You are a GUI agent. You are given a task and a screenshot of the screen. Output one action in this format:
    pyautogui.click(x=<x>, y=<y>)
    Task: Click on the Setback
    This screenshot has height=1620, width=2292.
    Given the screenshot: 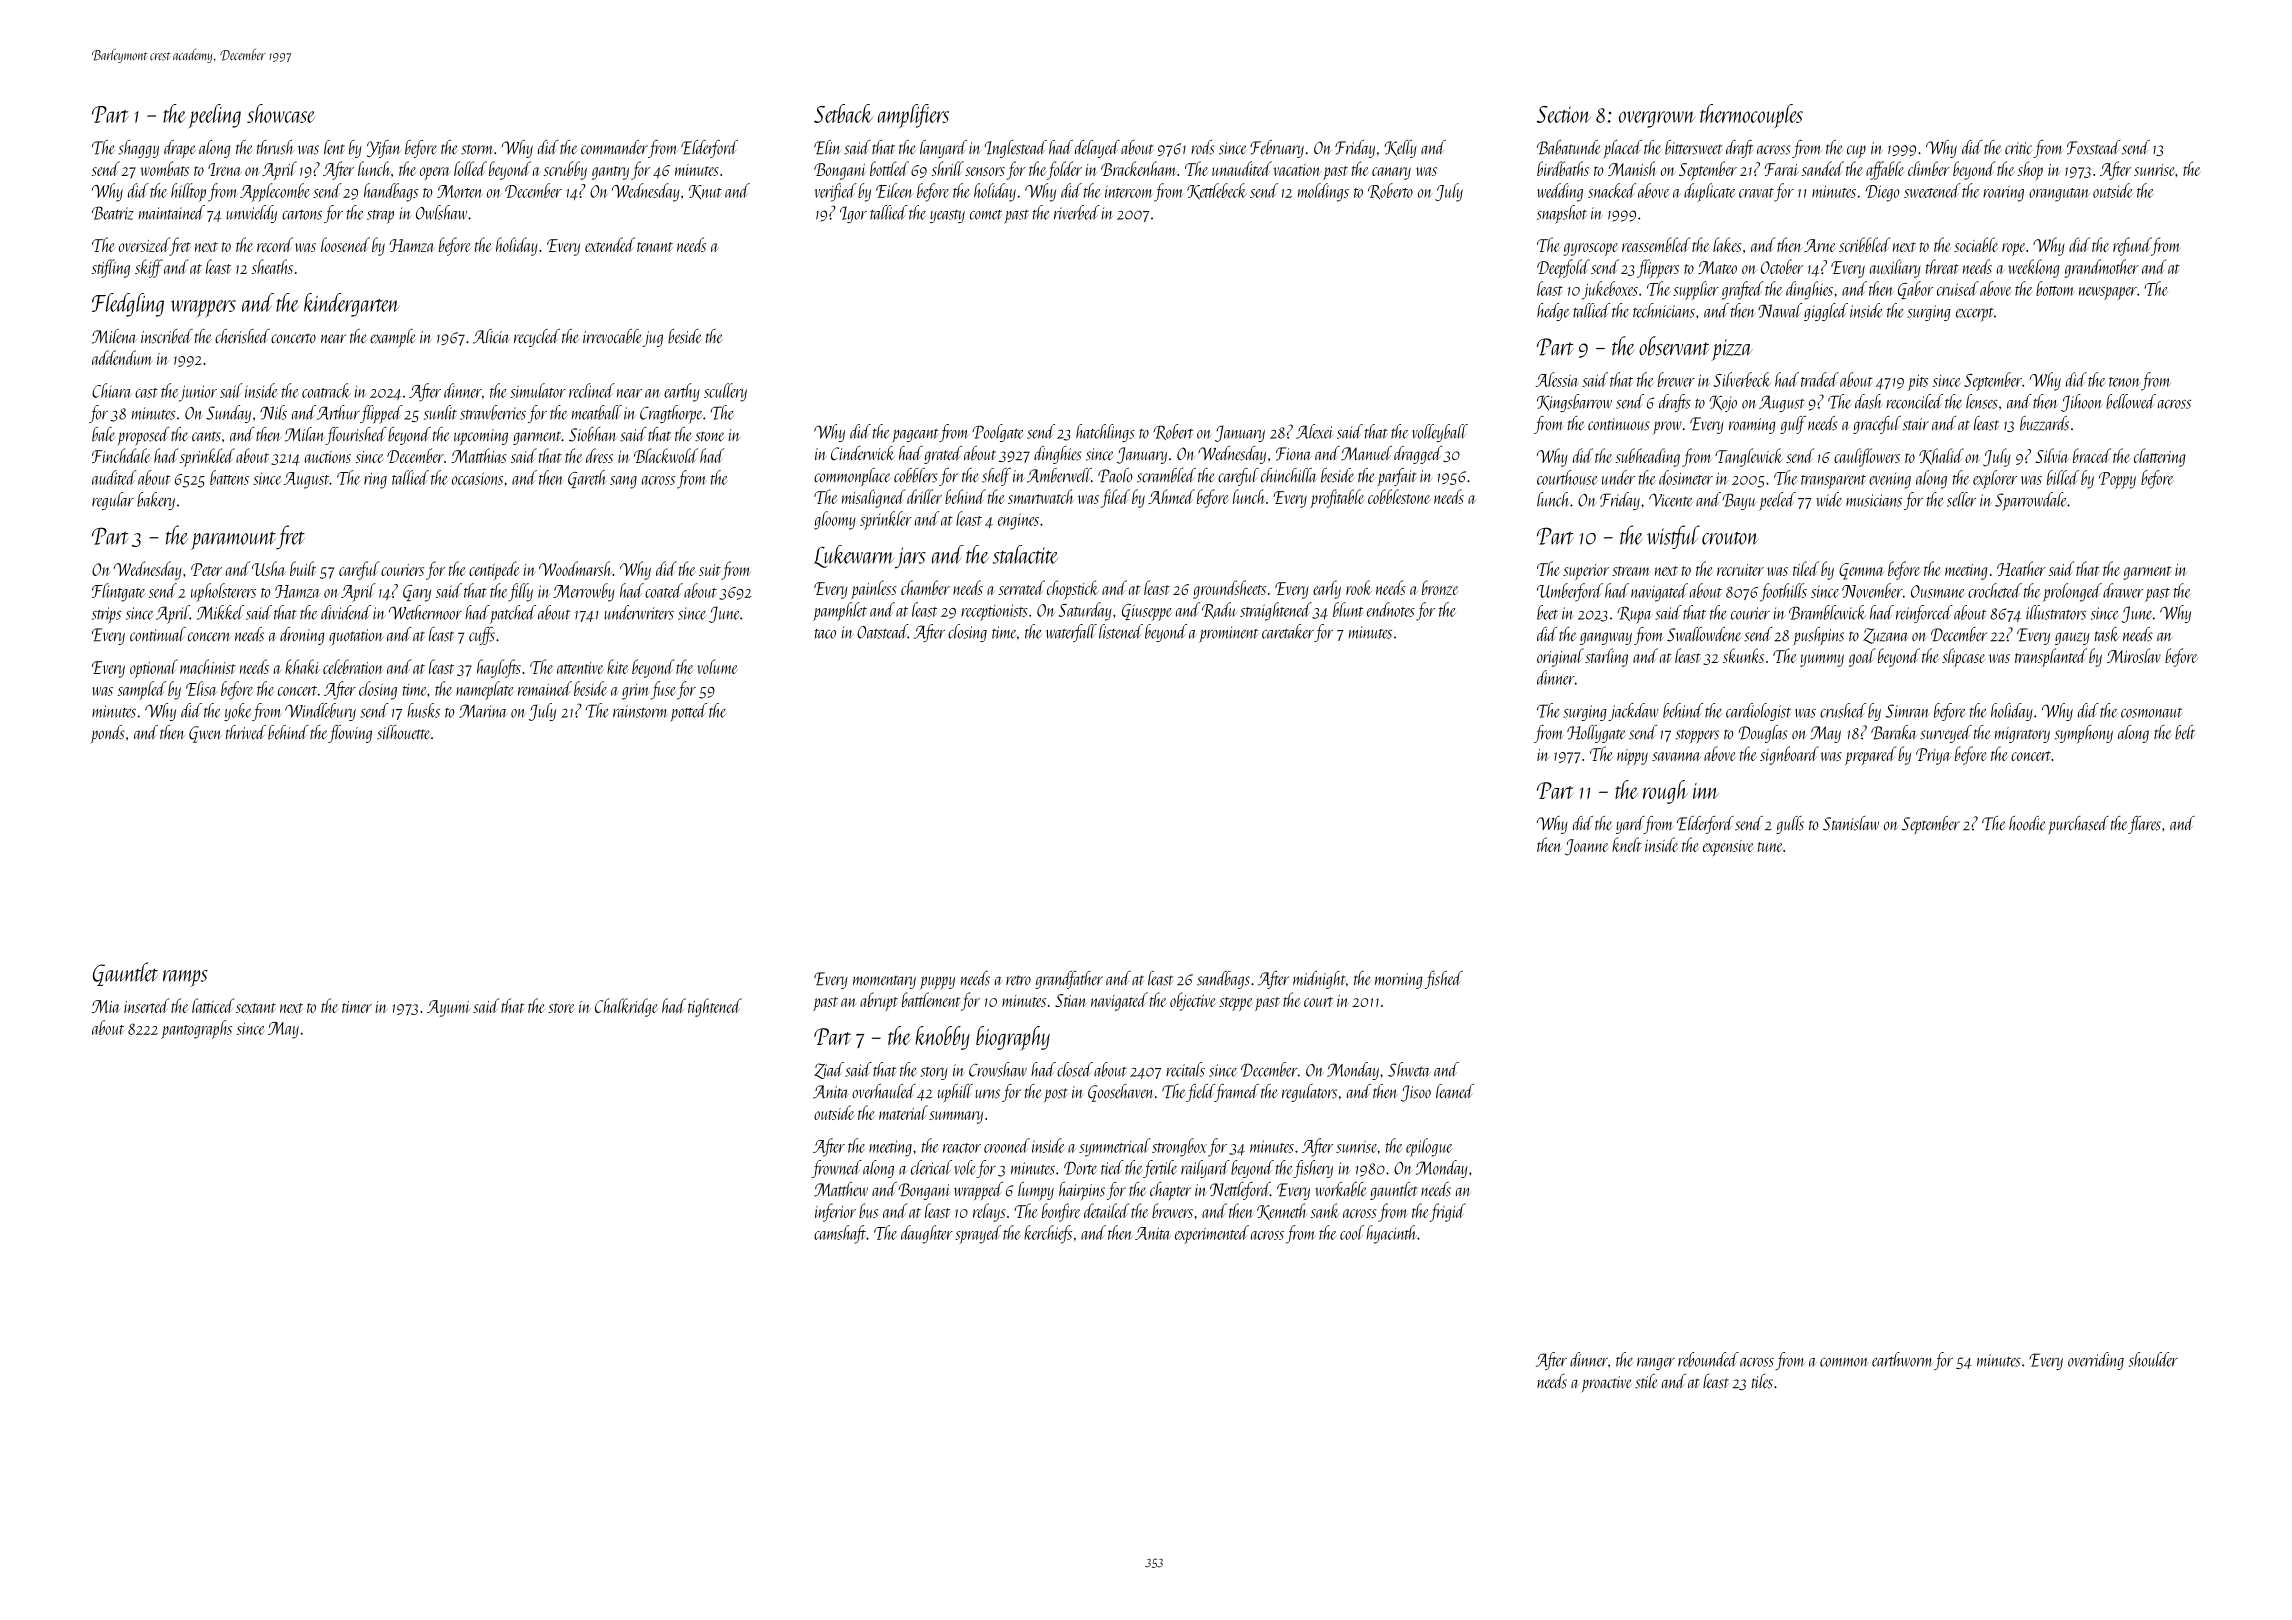 What is the action you would take?
    pyautogui.click(x=843, y=113)
